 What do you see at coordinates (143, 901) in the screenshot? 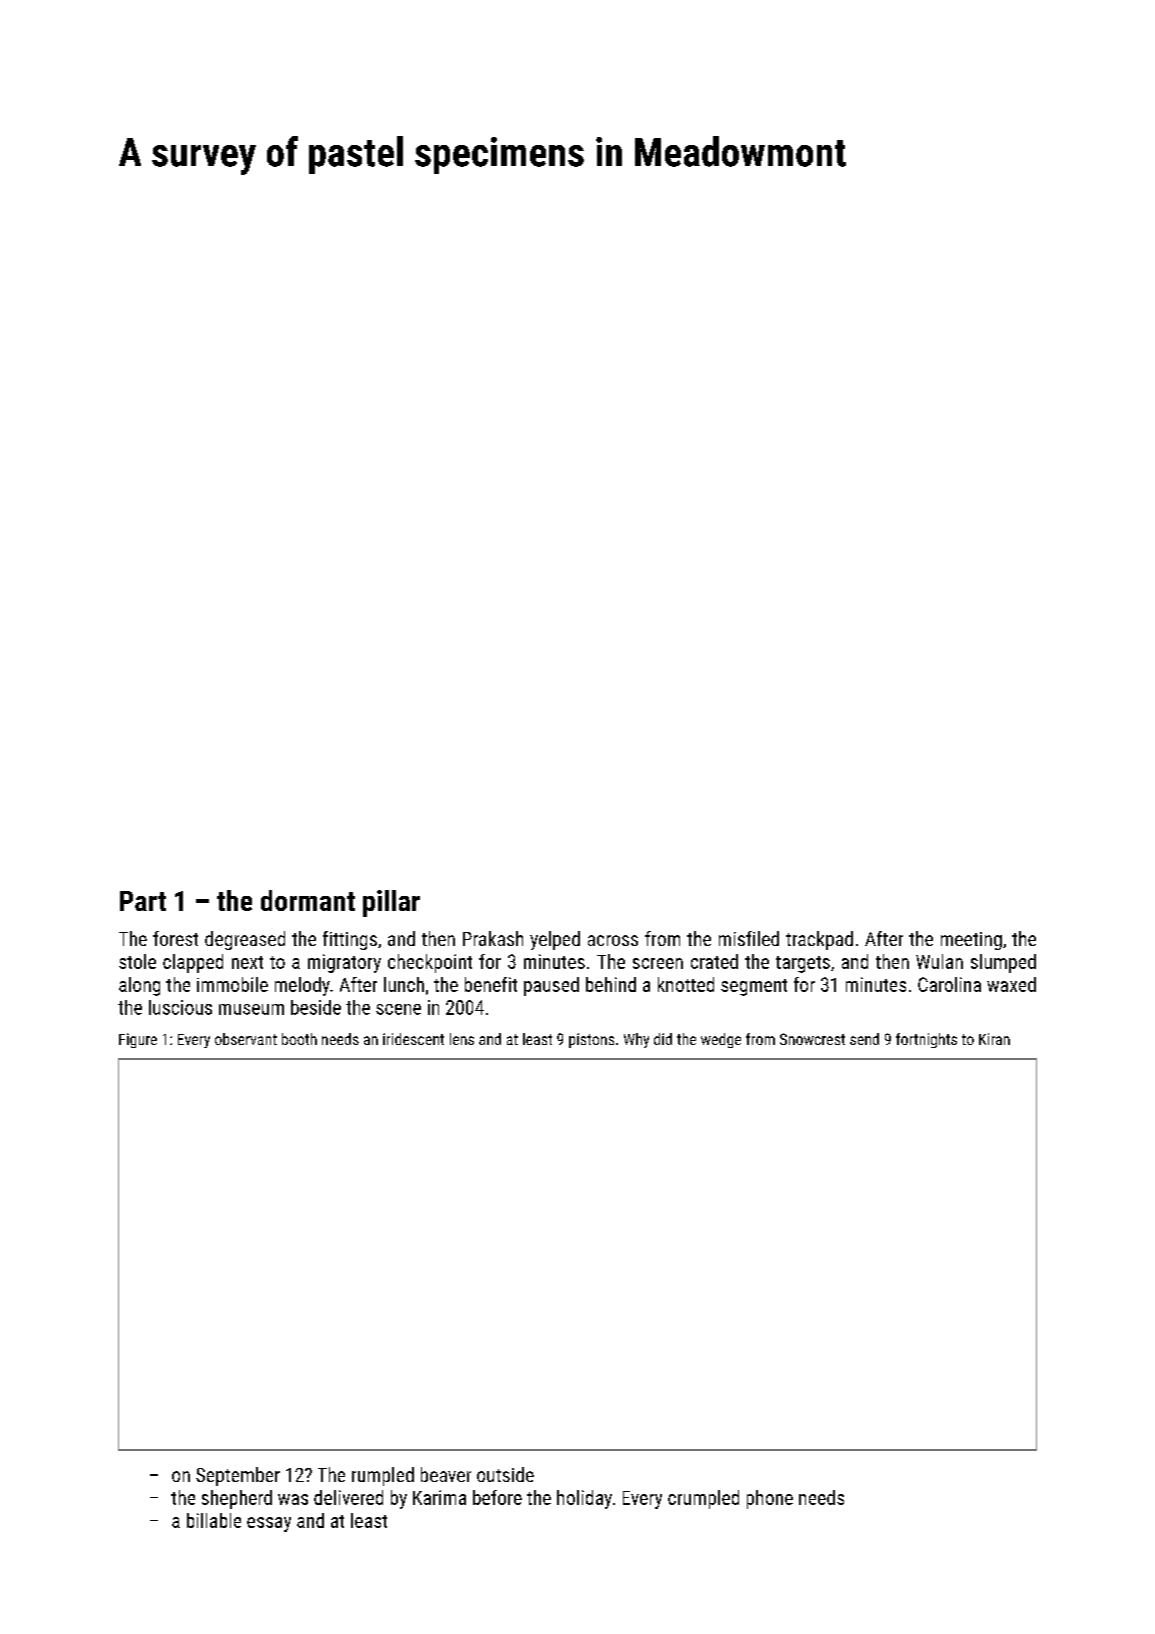
I see `Part` at bounding box center [143, 901].
